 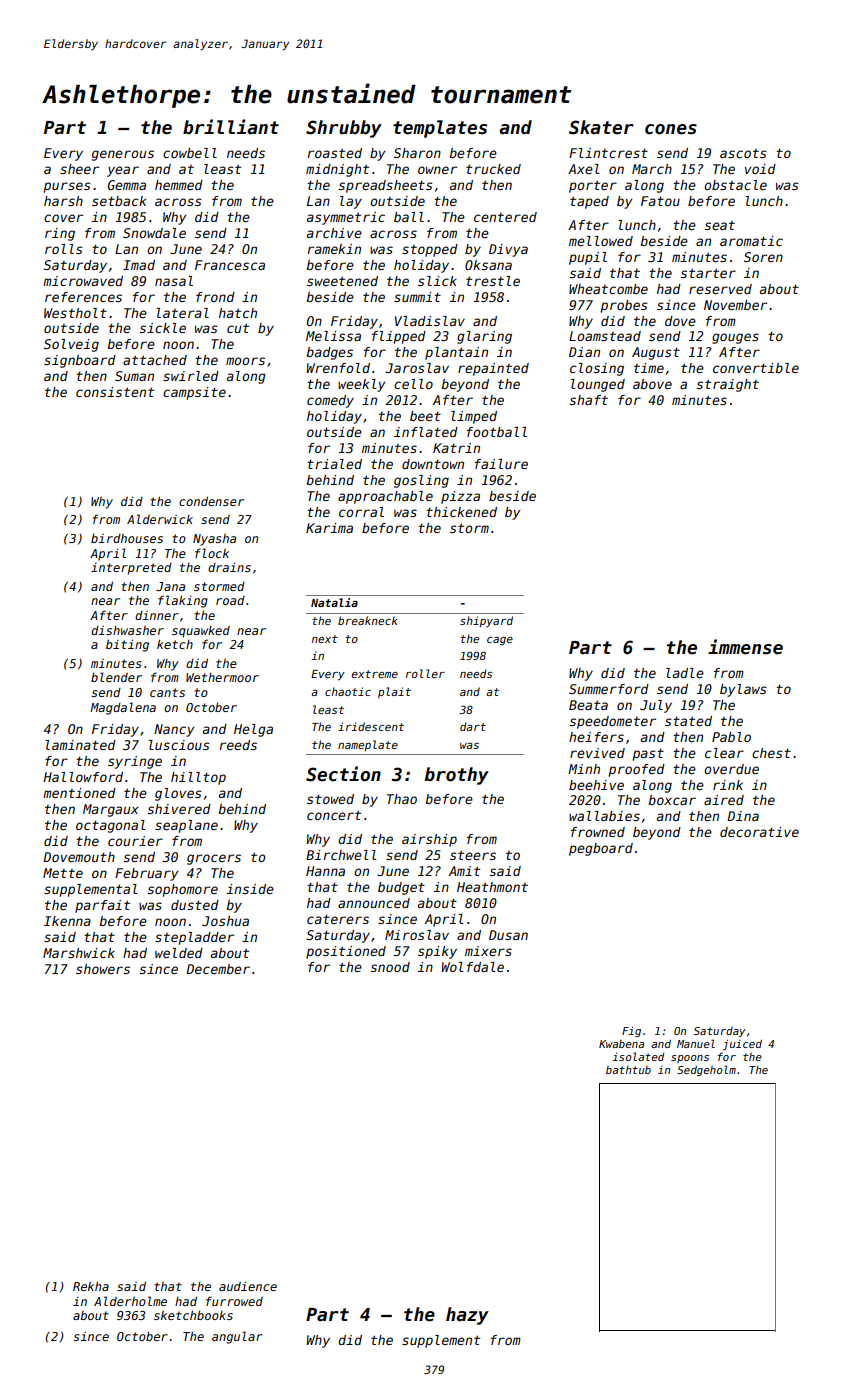 I want to click on obstacle, so click(x=735, y=185).
